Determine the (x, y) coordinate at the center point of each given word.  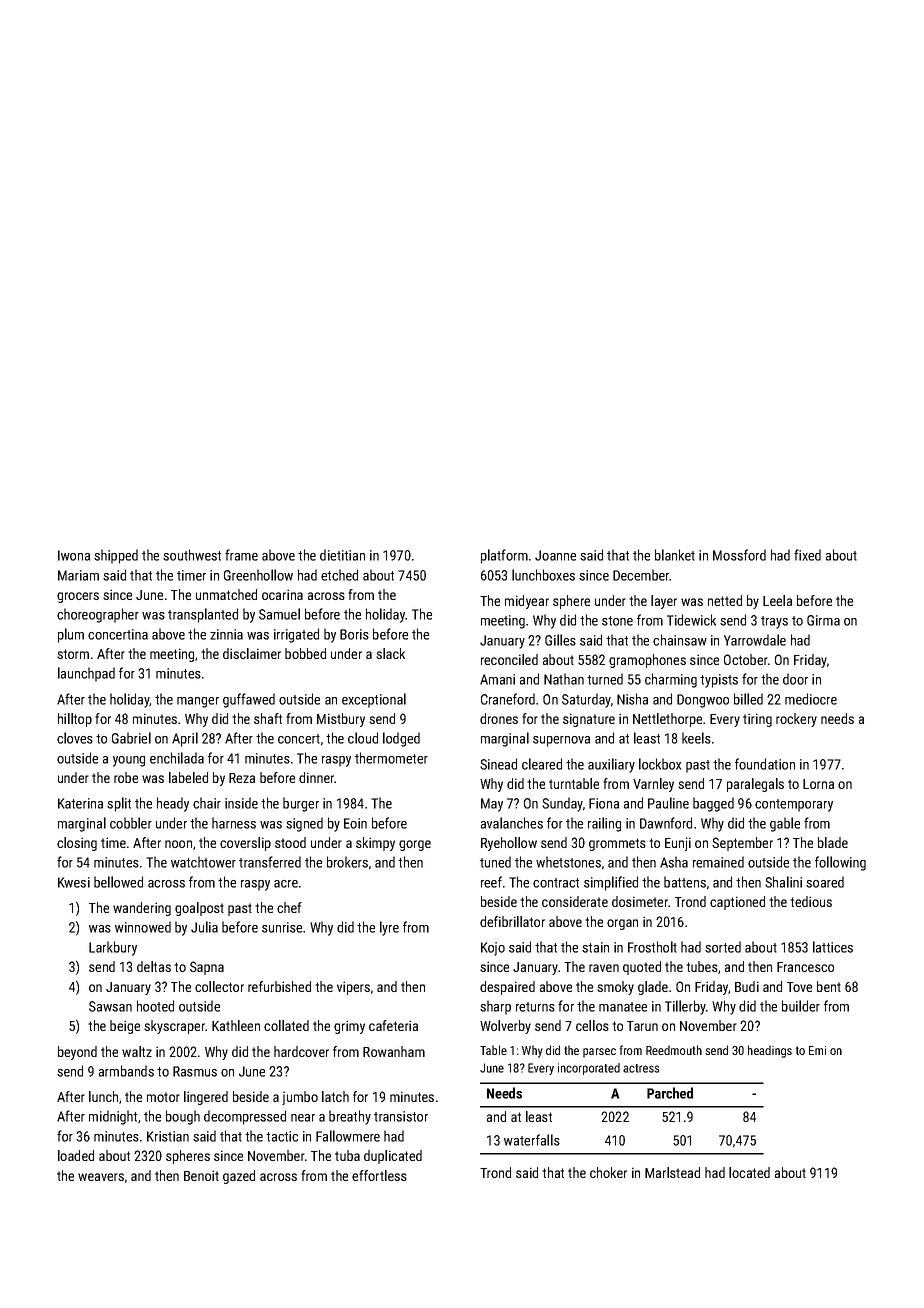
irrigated (296, 635)
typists (719, 681)
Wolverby (505, 1027)
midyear (527, 602)
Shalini (783, 882)
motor (163, 1097)
